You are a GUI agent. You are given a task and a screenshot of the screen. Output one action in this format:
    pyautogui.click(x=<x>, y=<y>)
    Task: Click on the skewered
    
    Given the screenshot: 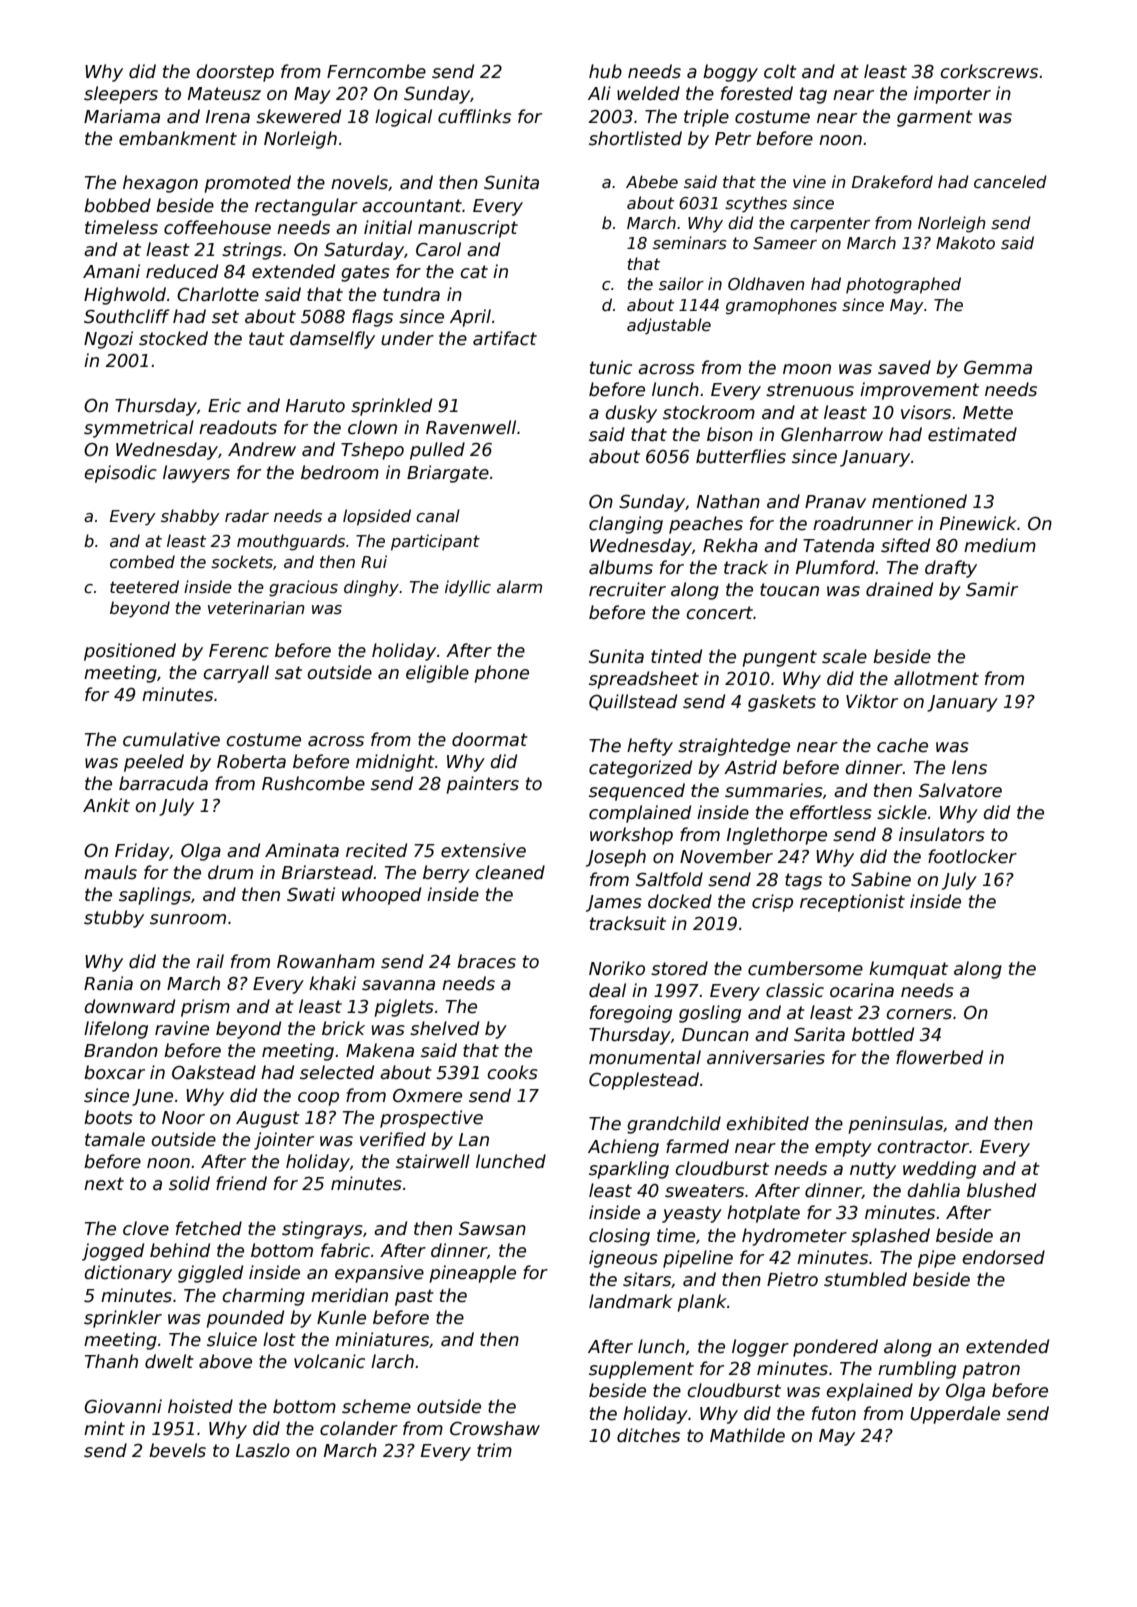 What is the action you would take?
    pyautogui.click(x=298, y=116)
